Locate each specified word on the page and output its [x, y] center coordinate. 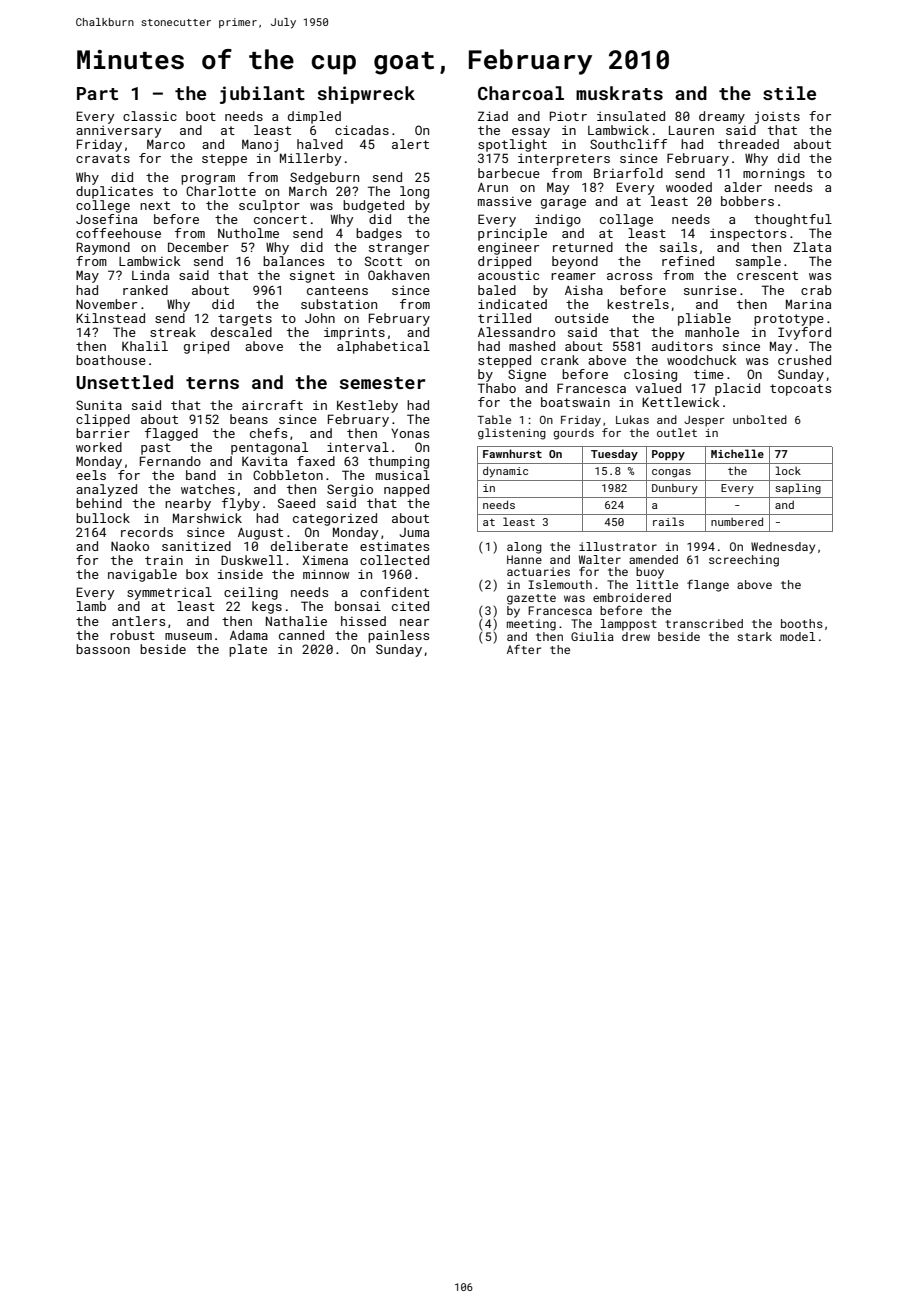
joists [777, 117]
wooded [689, 187]
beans [249, 419]
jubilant [262, 95]
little [657, 584]
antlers [138, 621]
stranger [399, 249]
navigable [142, 575]
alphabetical [383, 347]
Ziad [493, 116]
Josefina [106, 219]
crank [560, 360]
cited [410, 606]
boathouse [111, 360]
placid [737, 389]
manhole [712, 332]
